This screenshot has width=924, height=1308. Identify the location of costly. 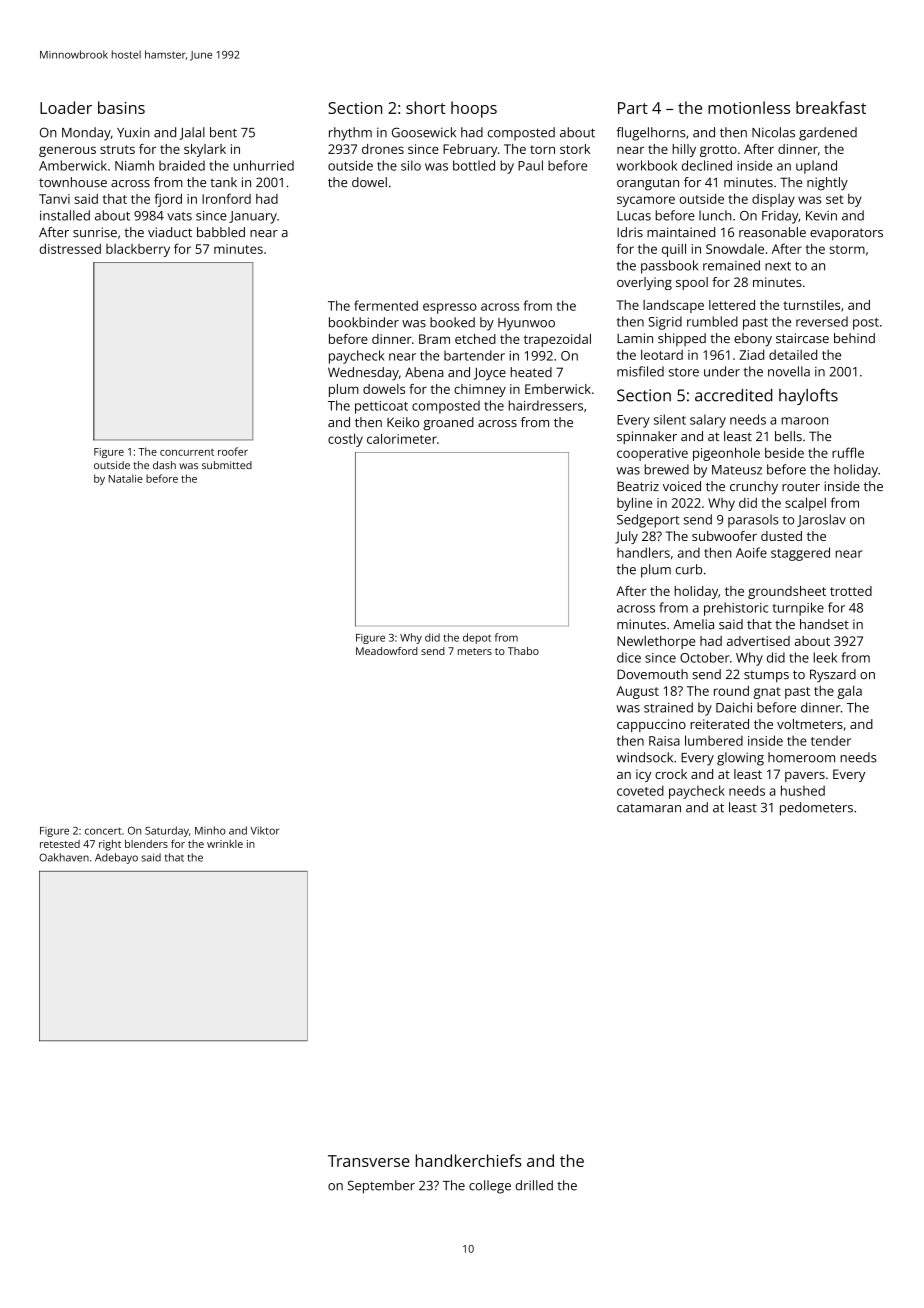
(345, 440).
